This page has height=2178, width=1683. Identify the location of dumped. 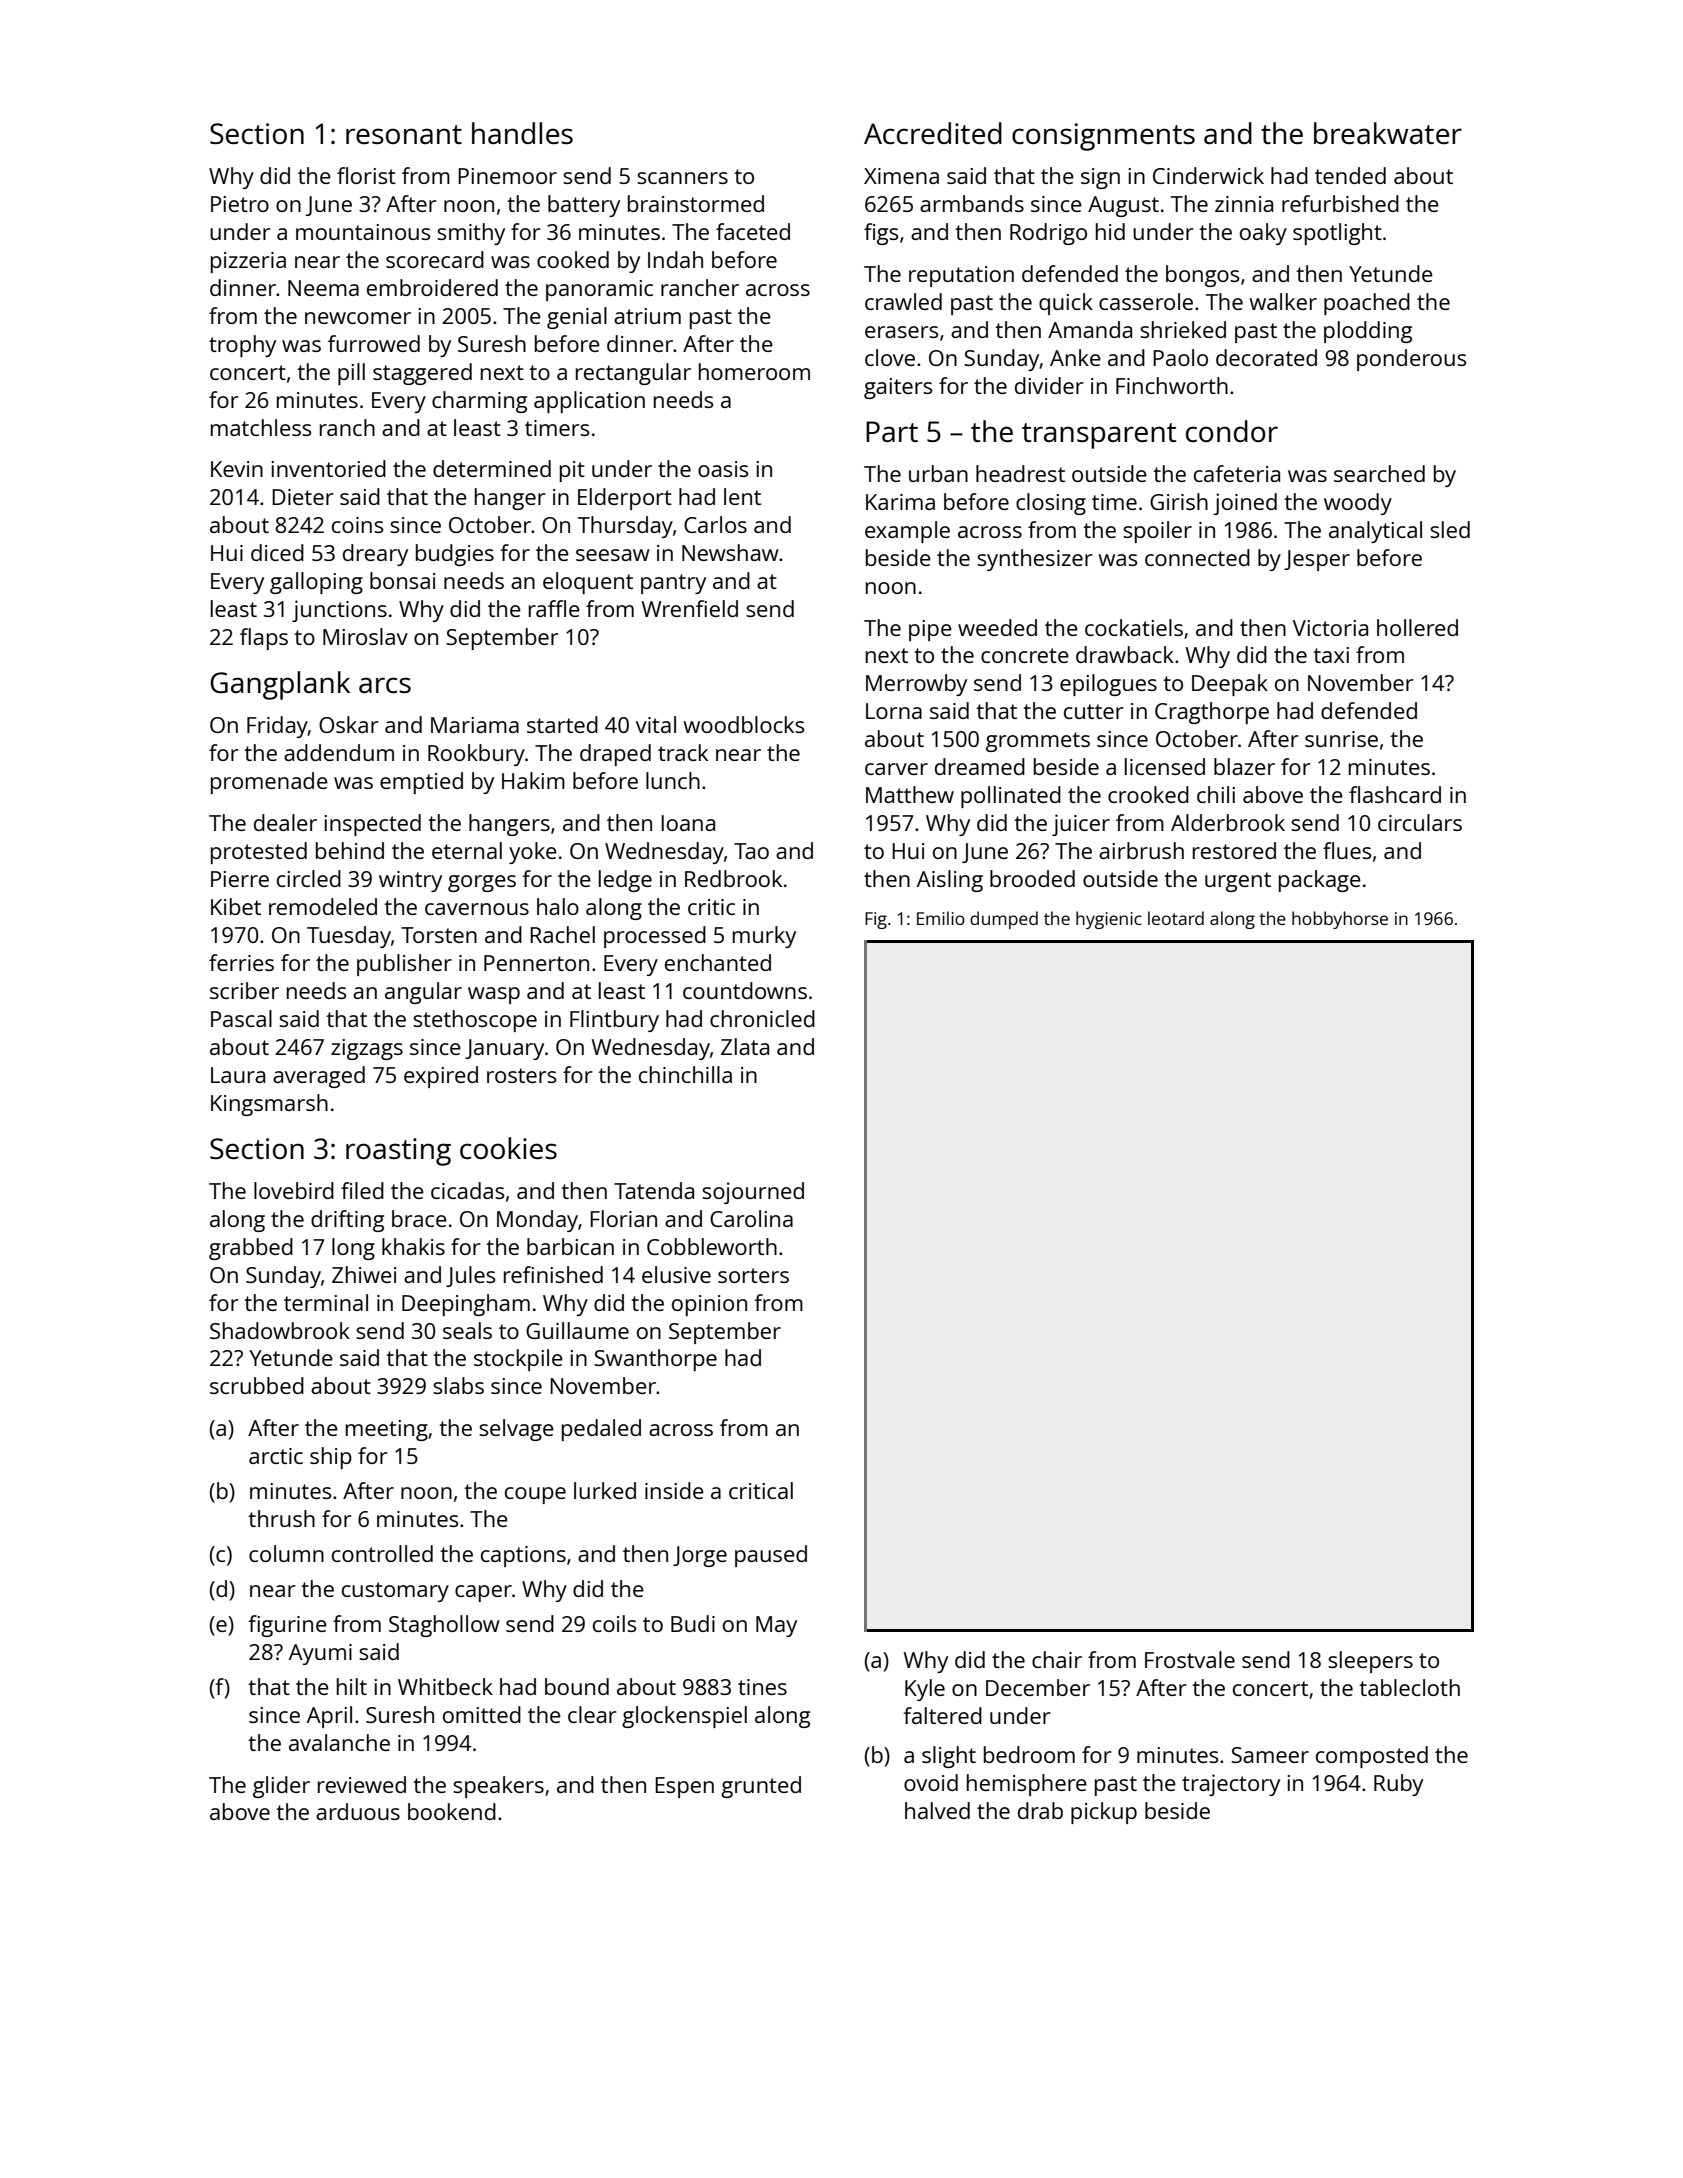
(1004, 920).
